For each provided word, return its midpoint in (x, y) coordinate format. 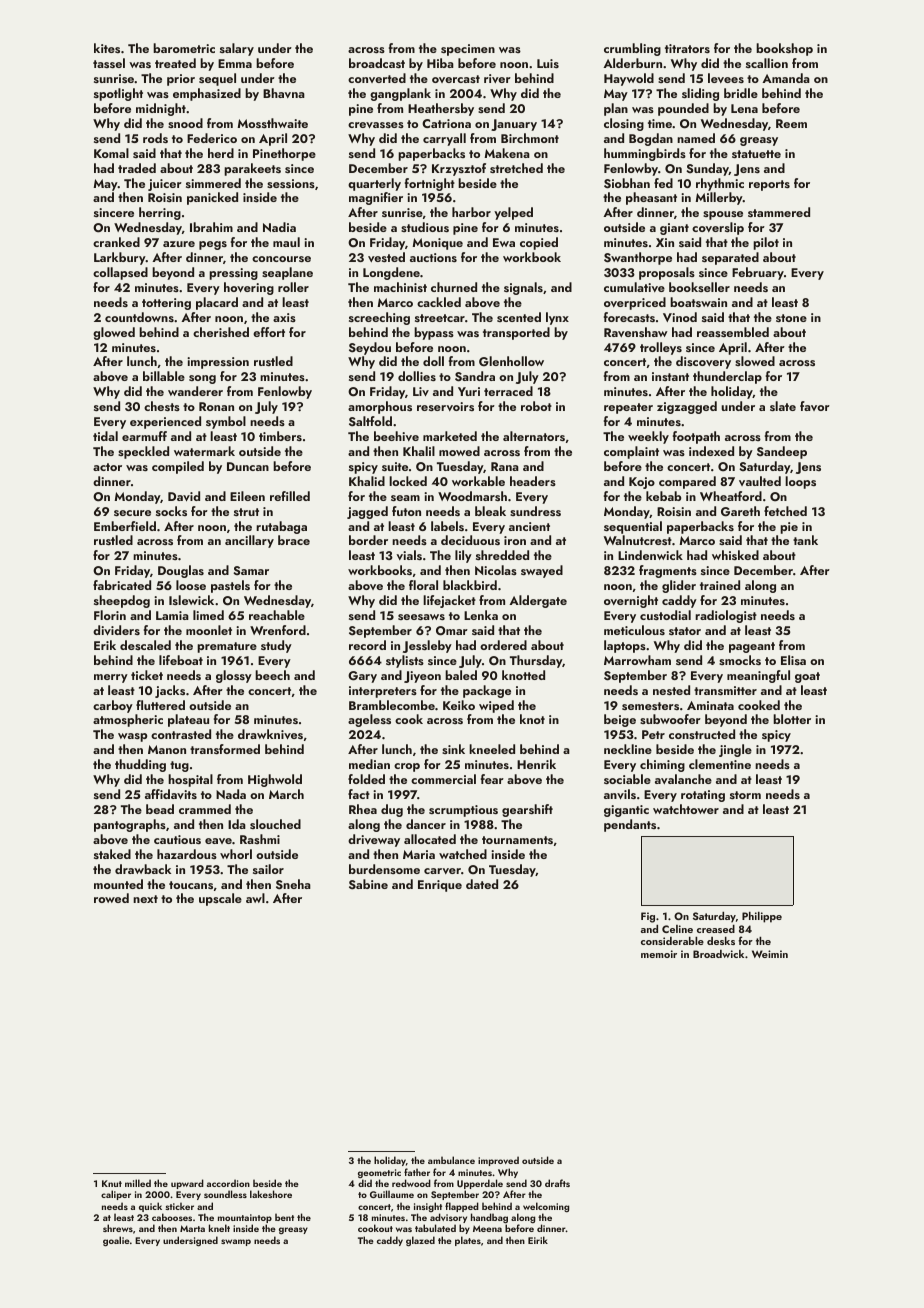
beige (620, 720)
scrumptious (463, 811)
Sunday (707, 169)
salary (237, 49)
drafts (557, 1183)
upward (187, 1184)
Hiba (440, 63)
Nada (231, 794)
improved (498, 1161)
